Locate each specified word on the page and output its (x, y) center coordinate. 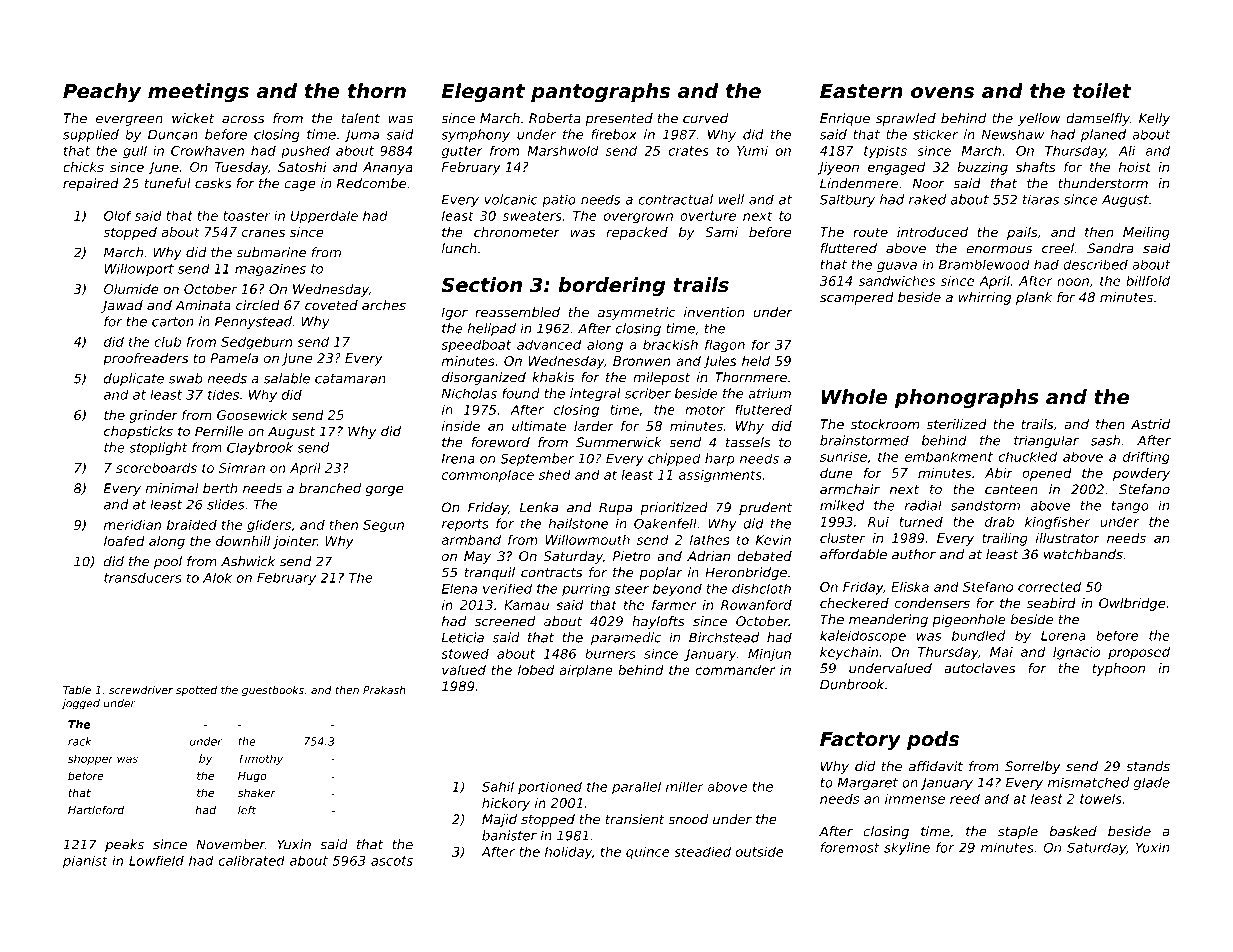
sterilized (956, 424)
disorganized (484, 378)
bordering (611, 286)
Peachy (102, 92)
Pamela (234, 358)
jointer (295, 542)
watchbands (1083, 554)
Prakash (384, 689)
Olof (118, 215)
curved (705, 118)
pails (1022, 233)
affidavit (936, 766)
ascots (392, 861)
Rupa (615, 508)
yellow (1039, 119)
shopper (91, 759)
